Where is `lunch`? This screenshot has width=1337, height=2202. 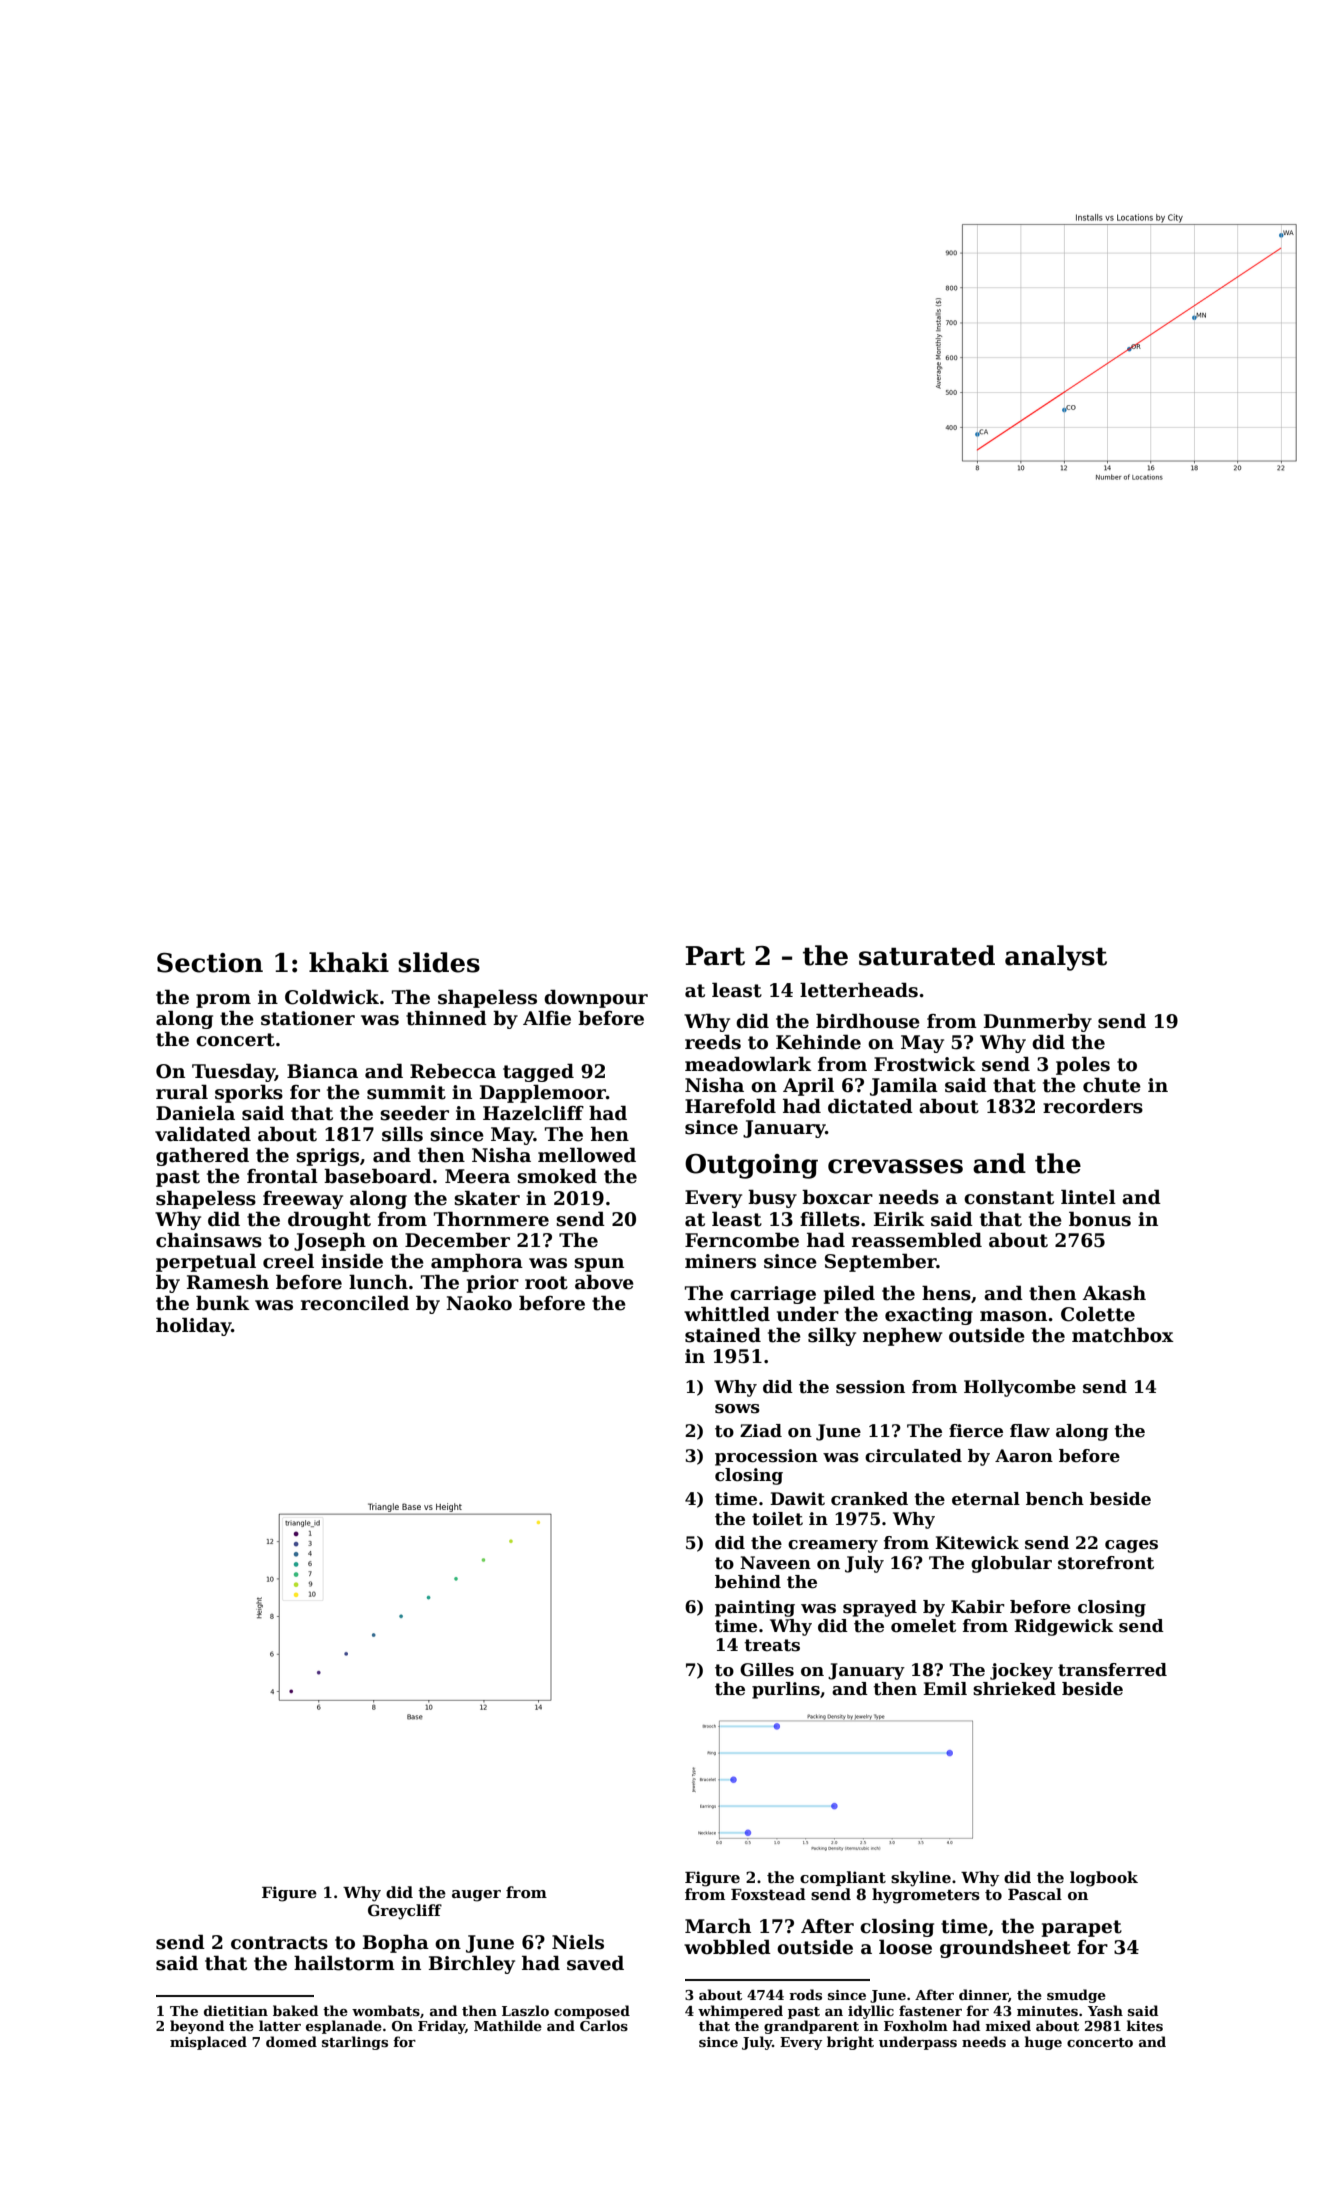
lunch is located at coordinates (378, 1282).
